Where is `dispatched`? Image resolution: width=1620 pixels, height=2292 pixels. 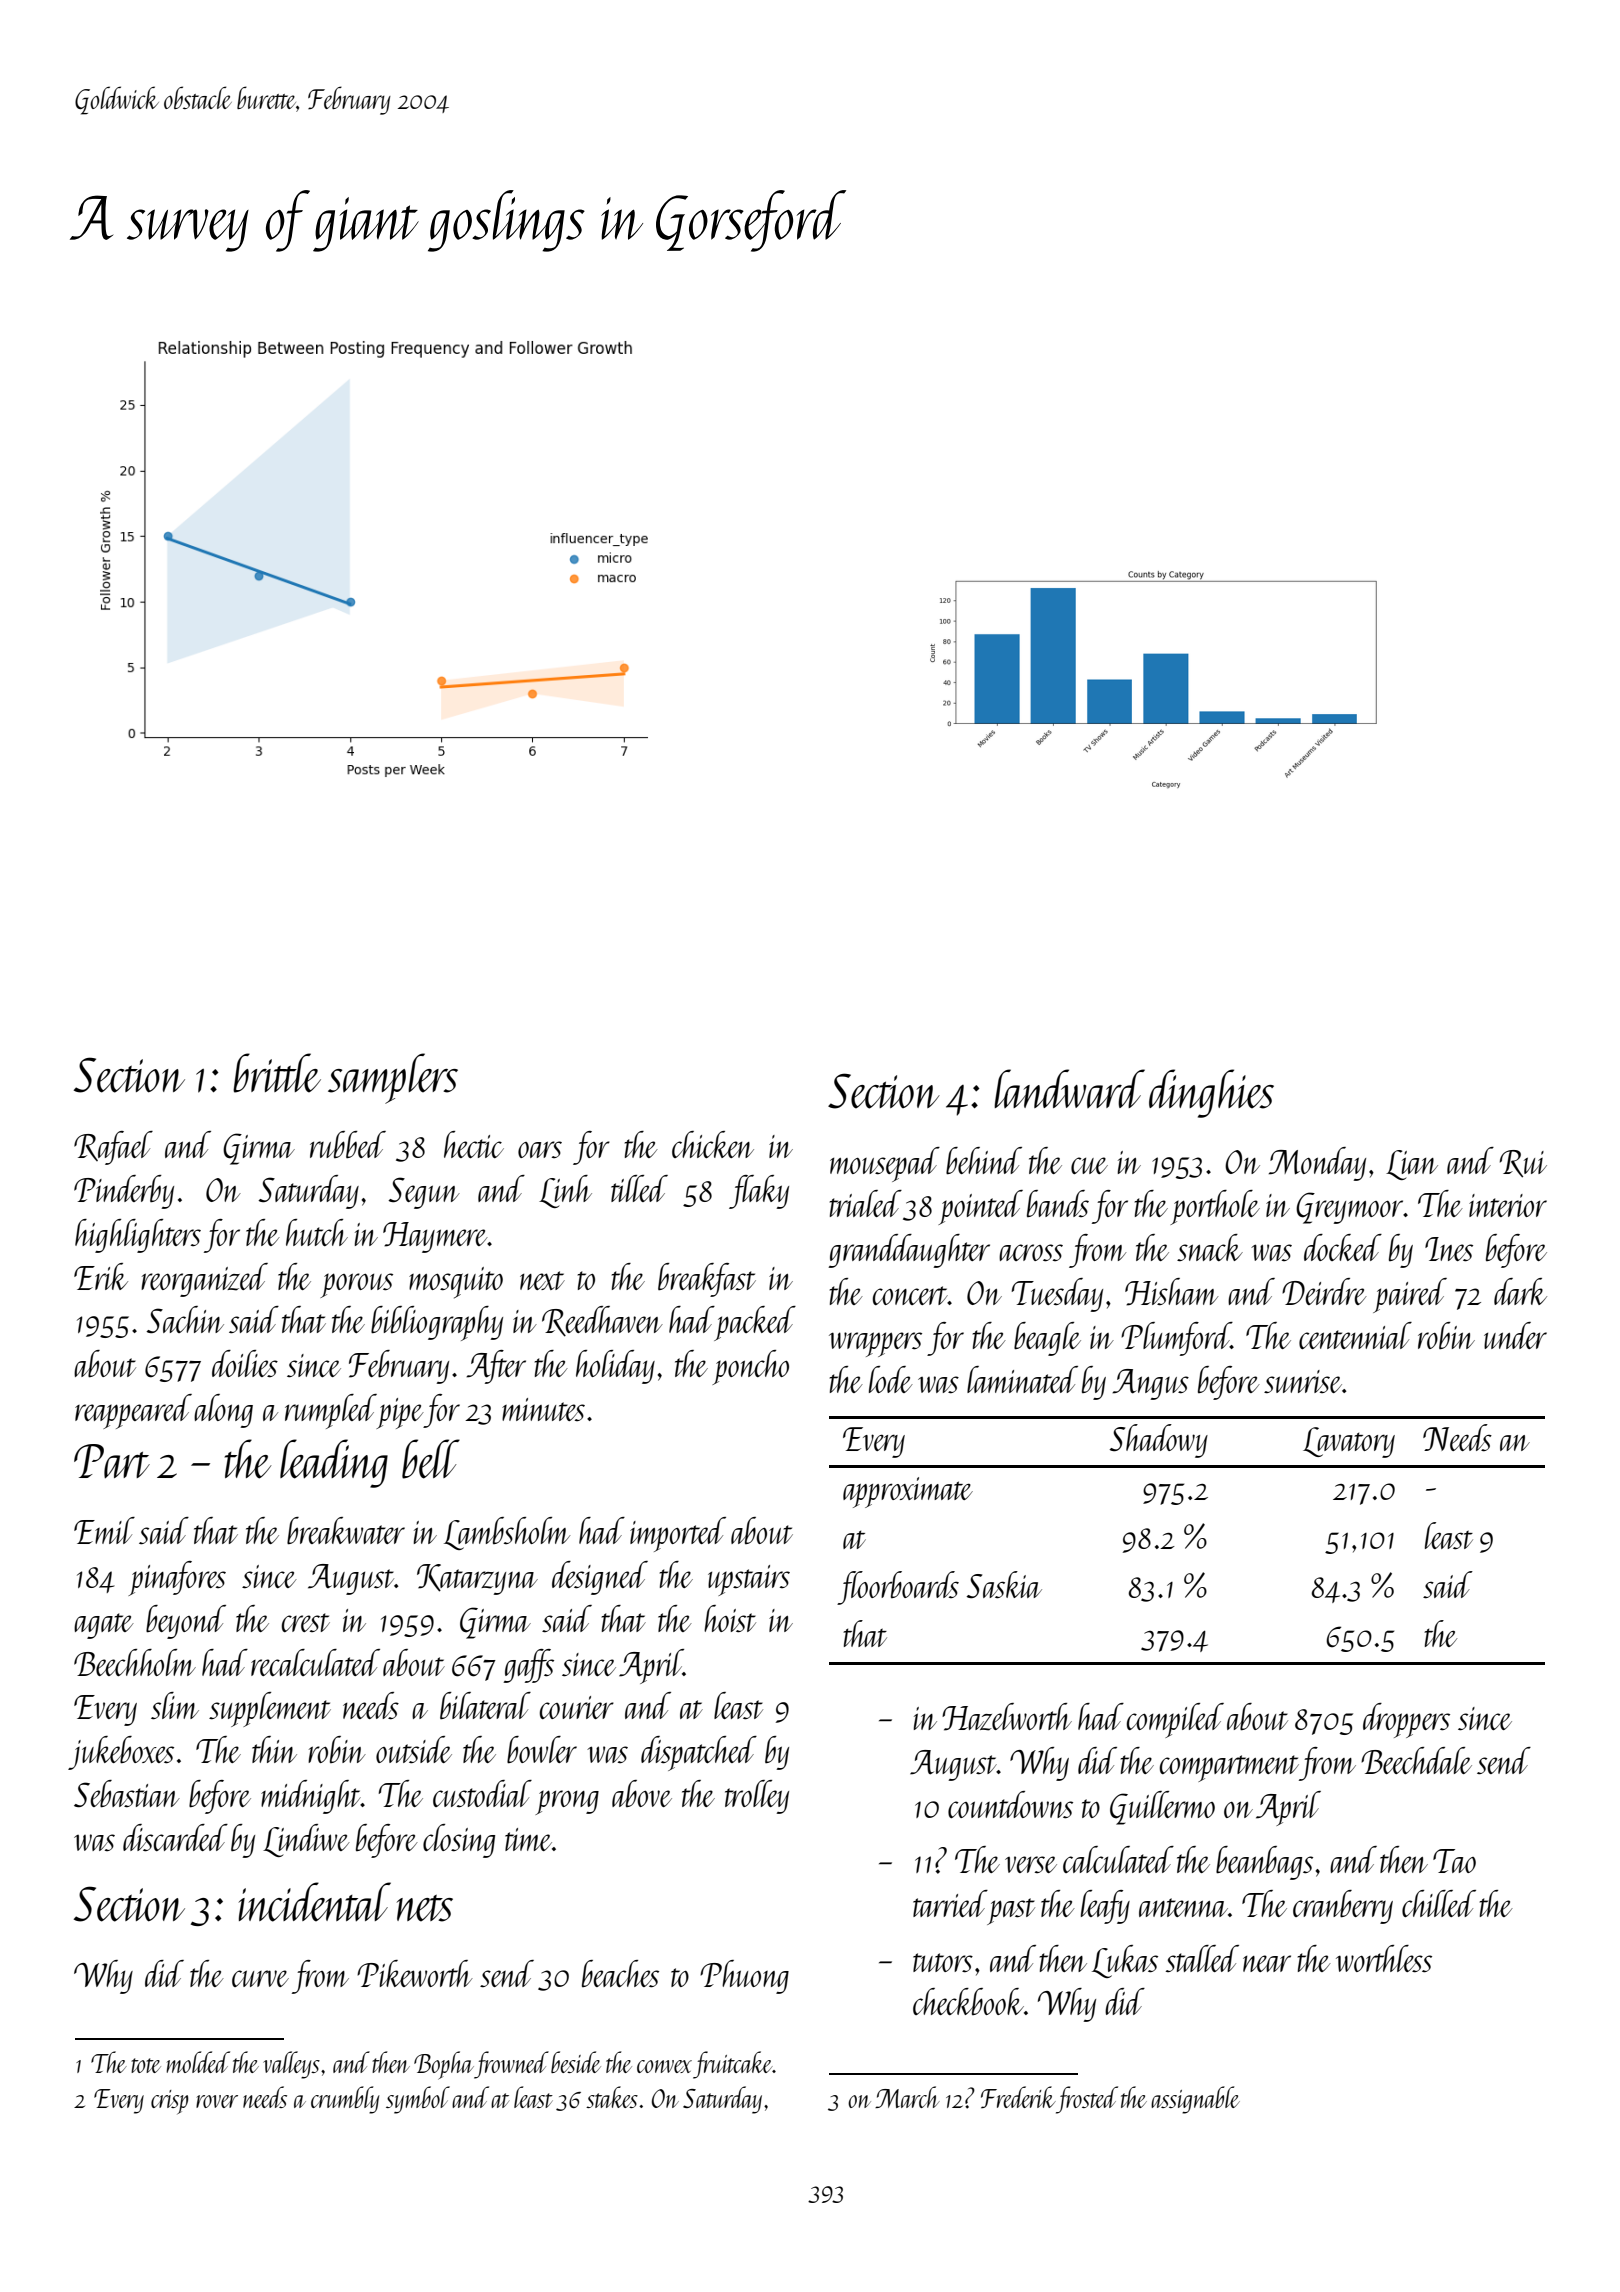
dispatched is located at coordinates (699, 1753).
